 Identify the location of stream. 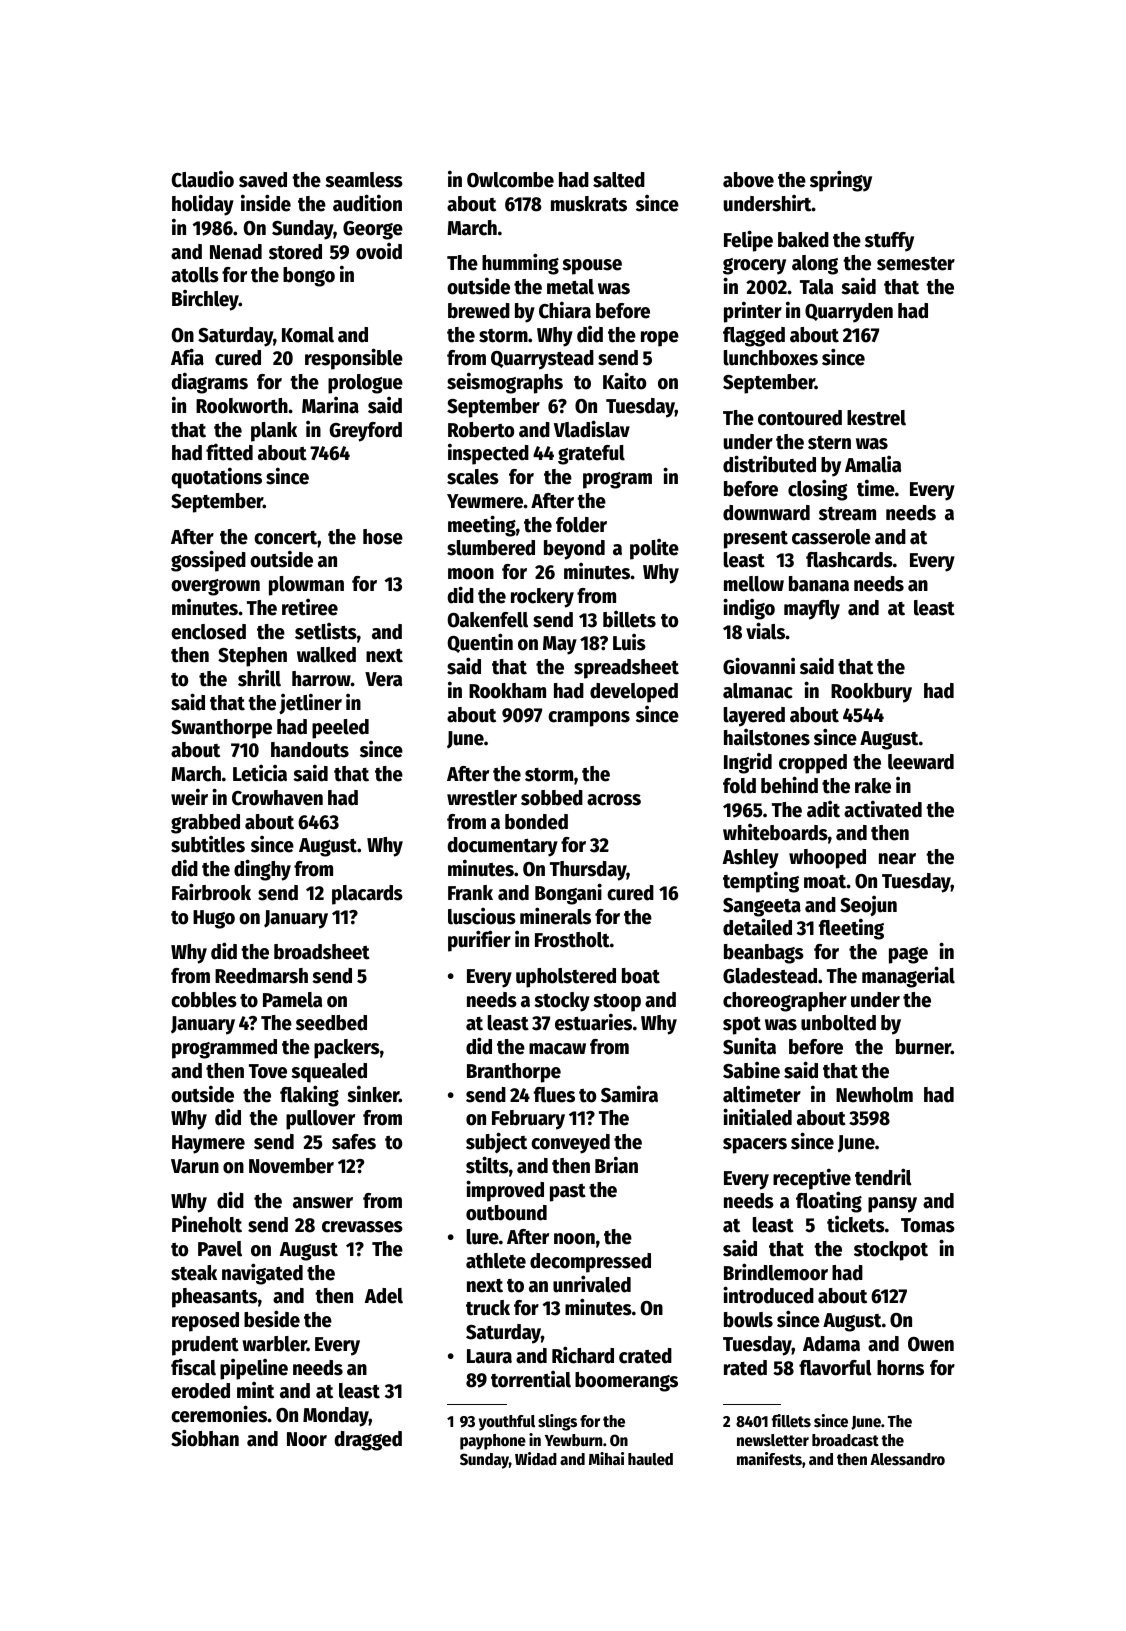
(847, 514).
